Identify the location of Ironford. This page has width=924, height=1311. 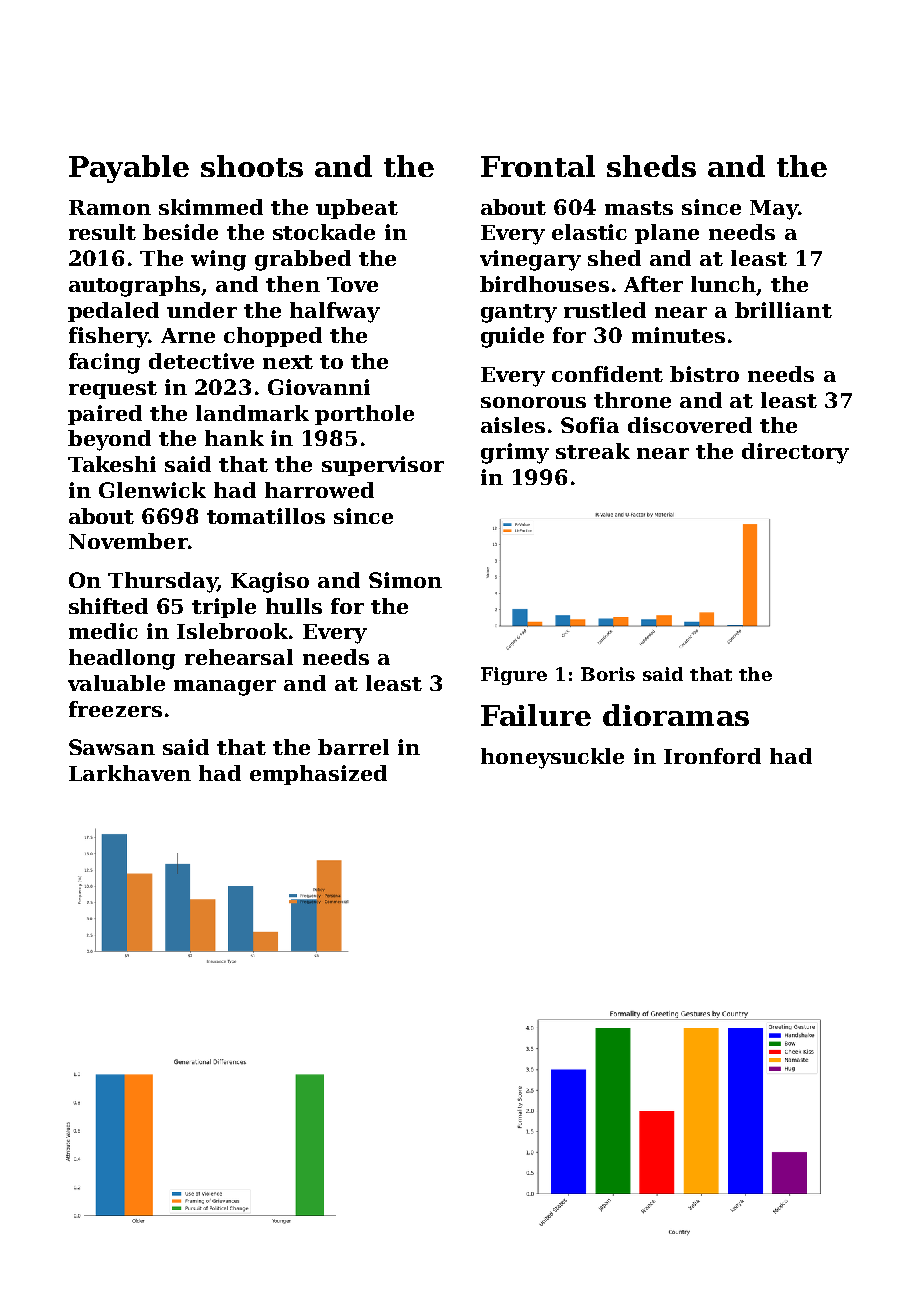
(712, 756).
